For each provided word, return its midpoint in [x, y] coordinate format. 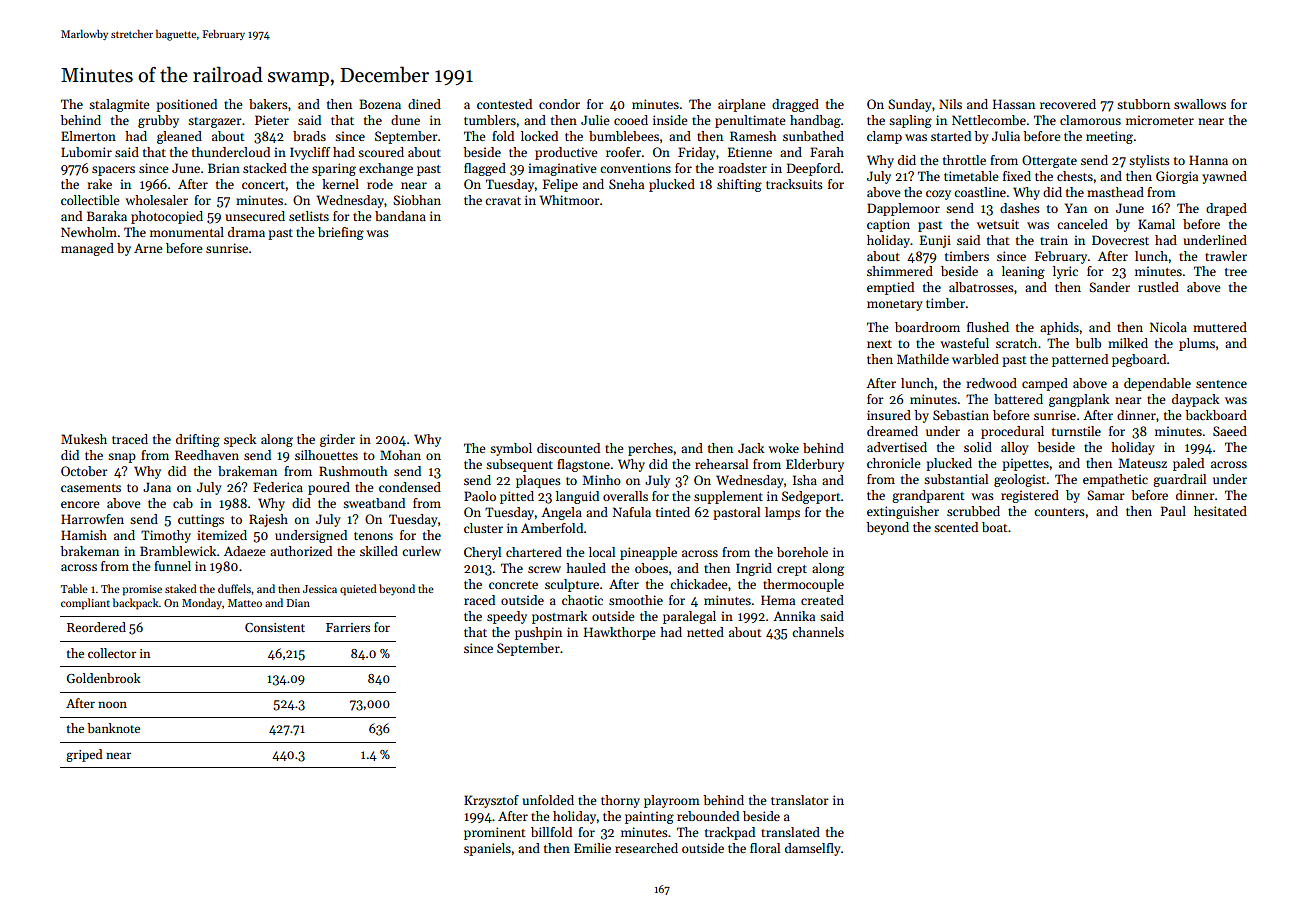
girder [337, 440]
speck [240, 440]
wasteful [964, 343]
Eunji [935, 241]
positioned [186, 105]
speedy [507, 617]
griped [84, 755]
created [822, 600]
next [879, 344]
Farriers [348, 627]
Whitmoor [569, 200]
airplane [741, 105]
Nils [950, 104]
